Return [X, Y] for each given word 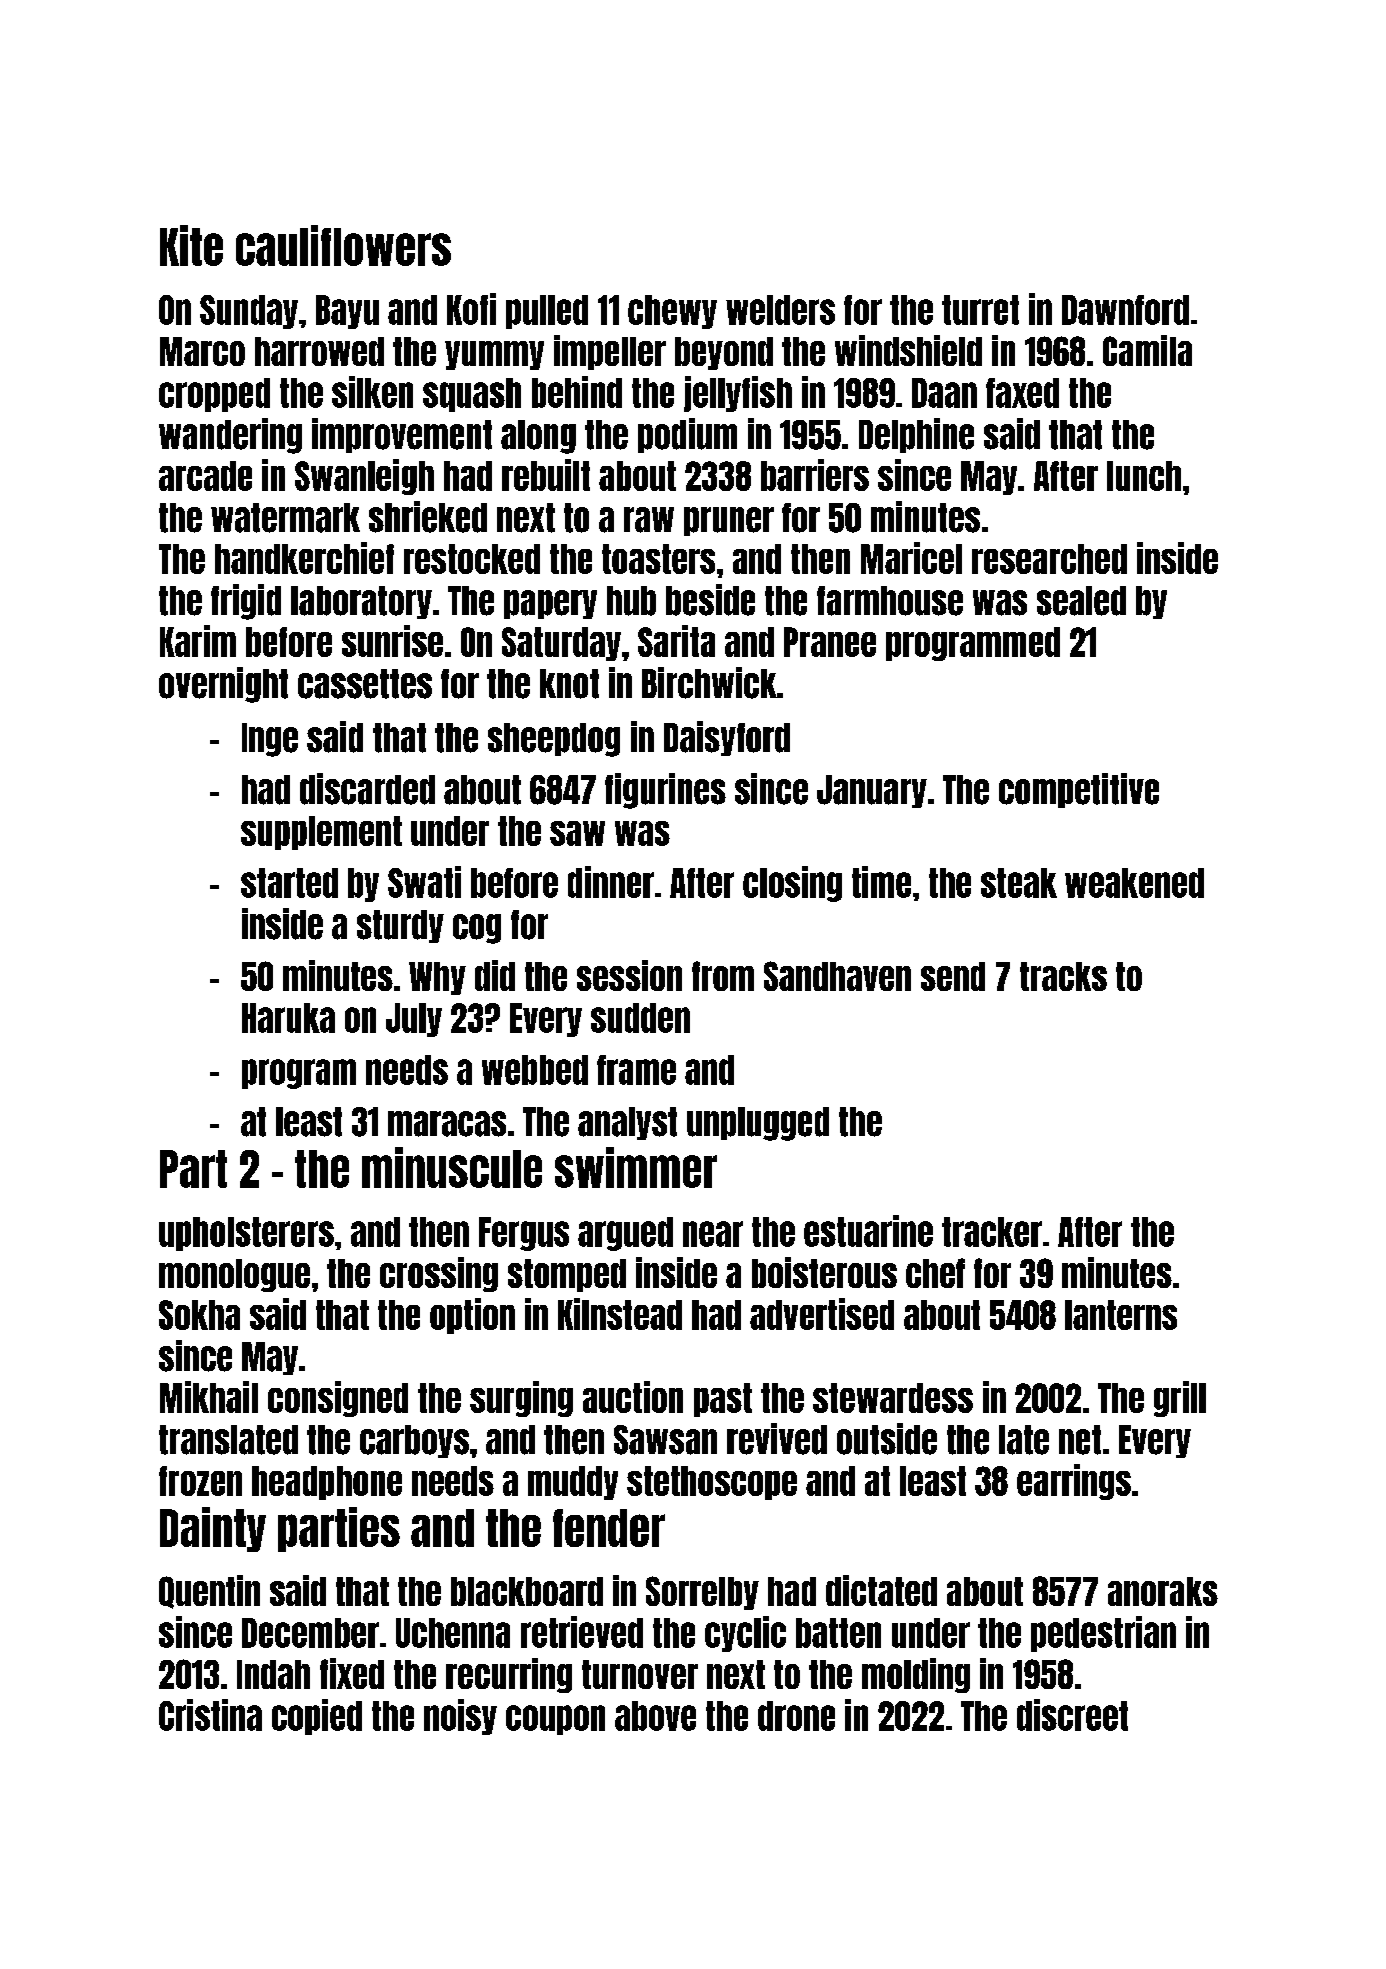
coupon [555, 1720]
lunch [1144, 476]
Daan [944, 393]
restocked [472, 559]
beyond [724, 353]
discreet [1072, 1715]
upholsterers [246, 1234]
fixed [352, 1673]
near [713, 1234]
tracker [992, 1232]
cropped [214, 395]
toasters [658, 559]
